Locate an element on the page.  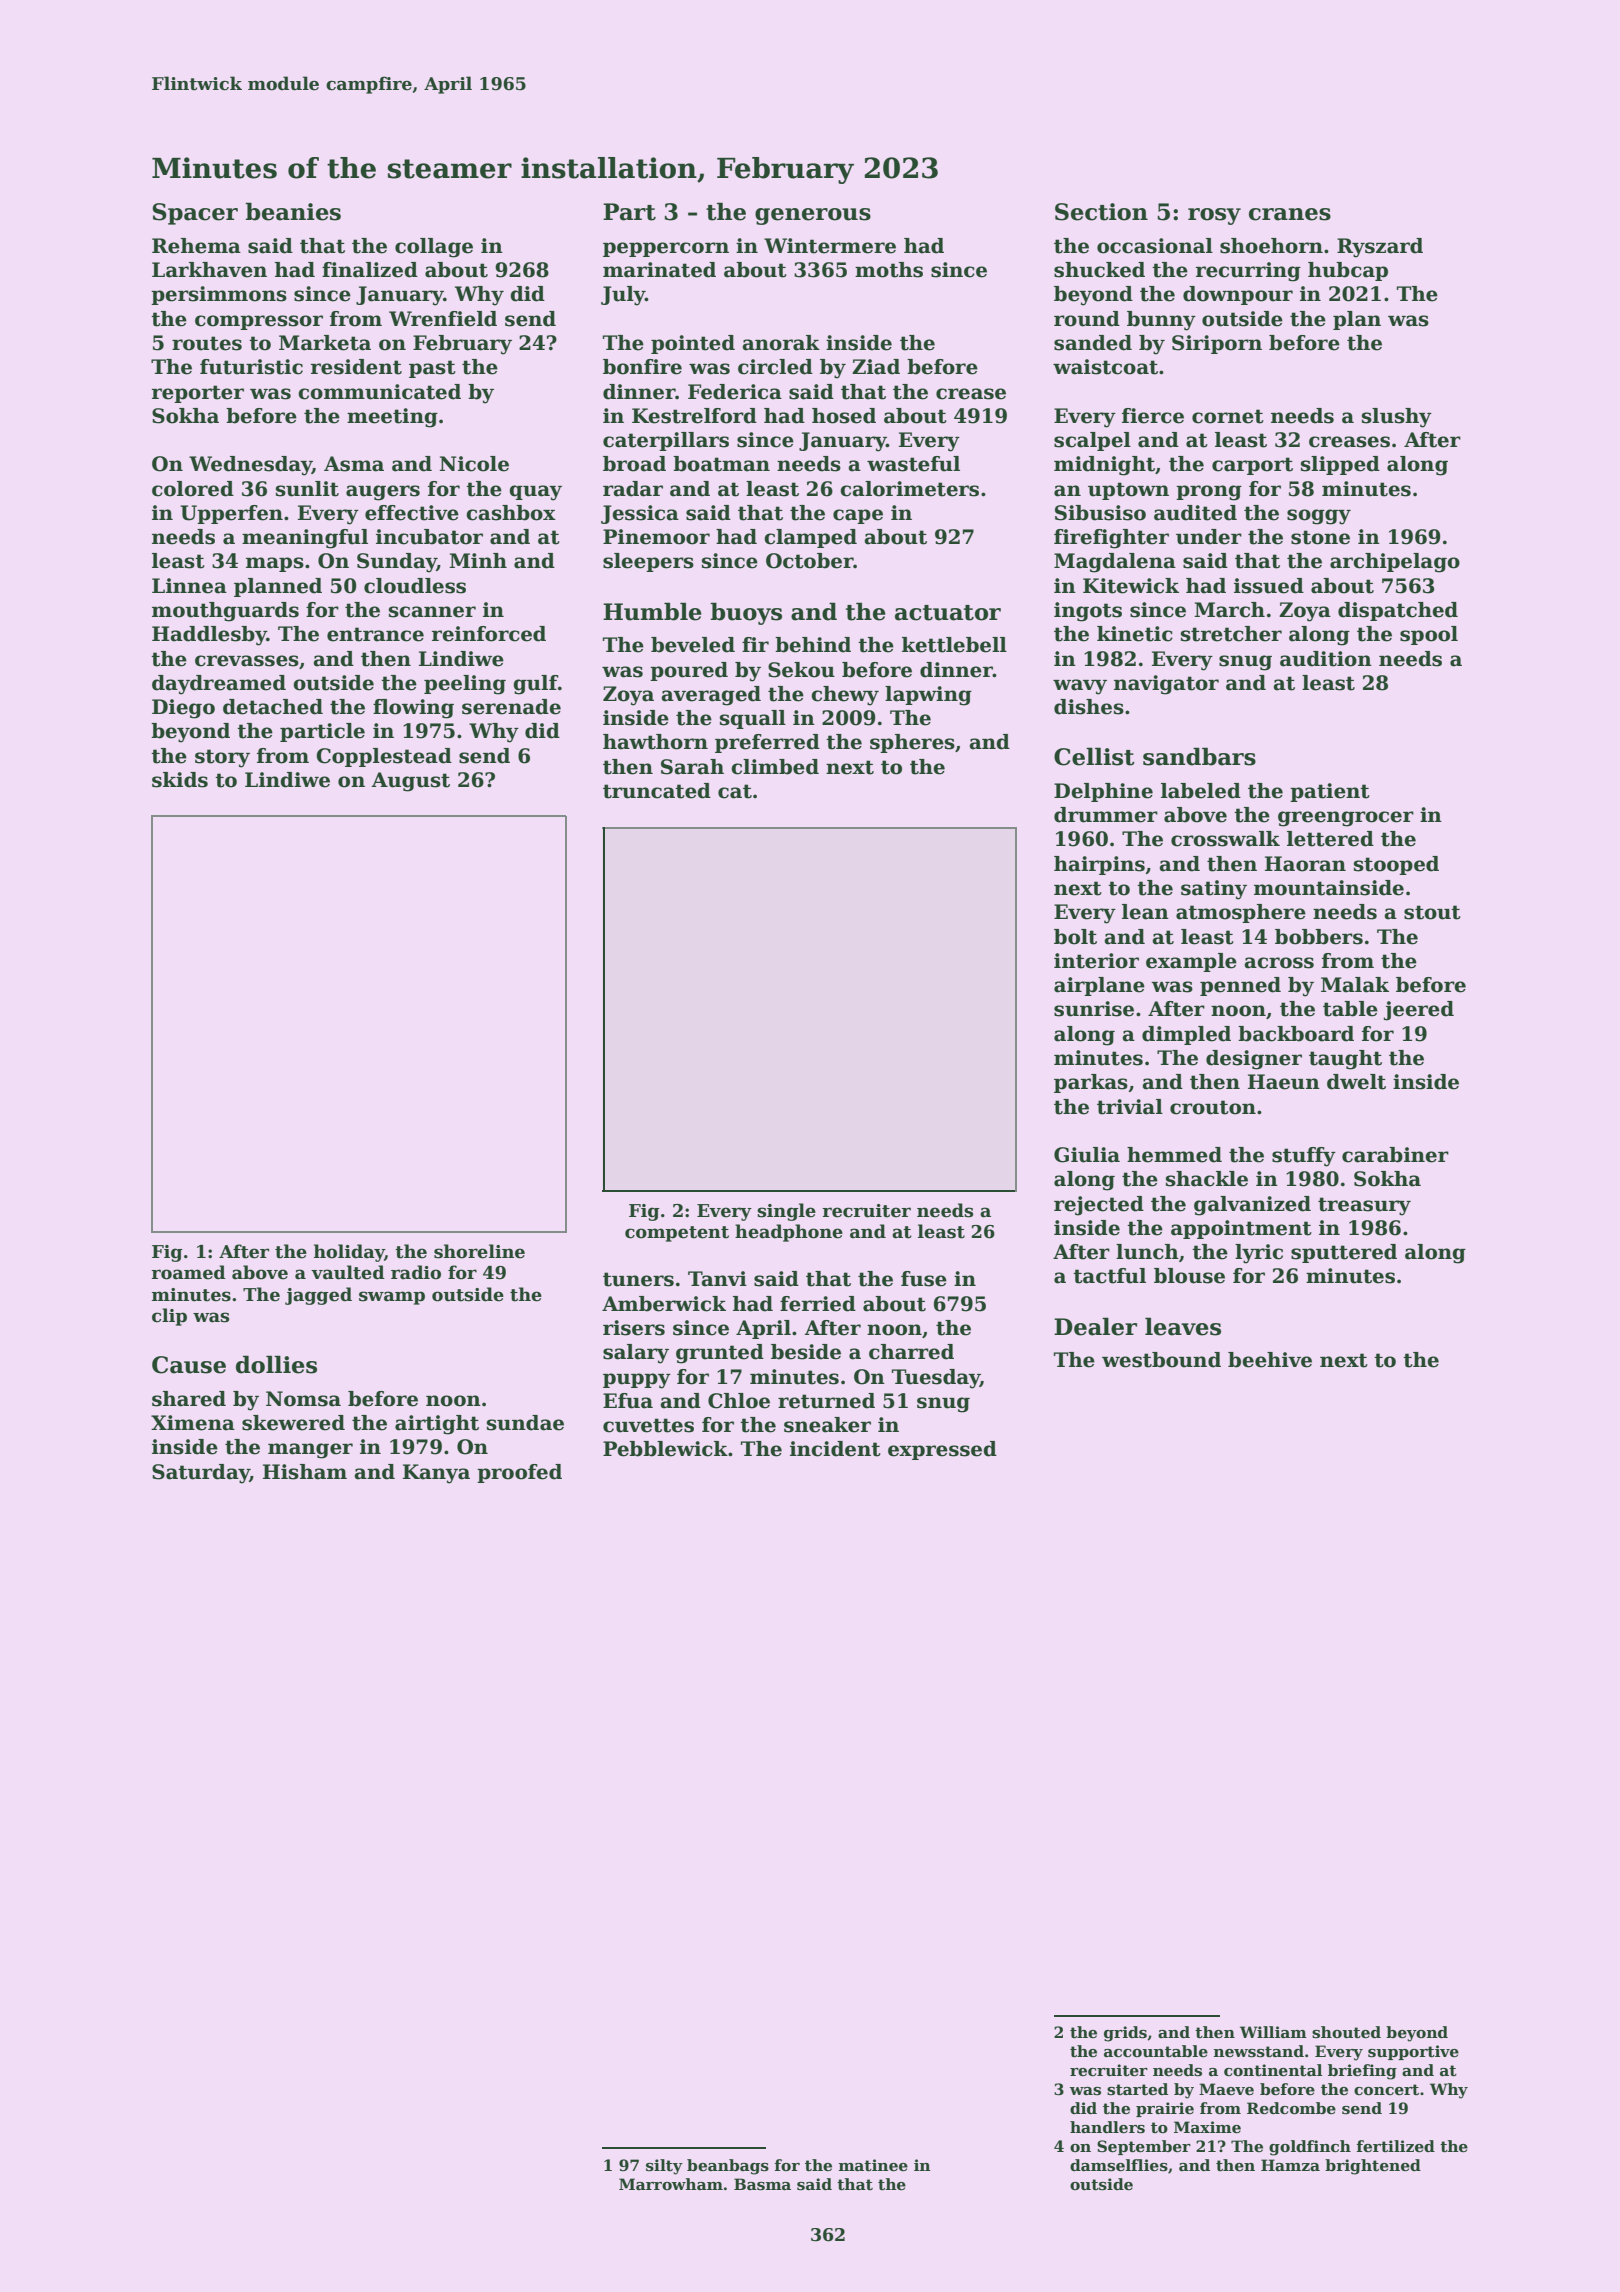
reporter is located at coordinates (198, 394).
